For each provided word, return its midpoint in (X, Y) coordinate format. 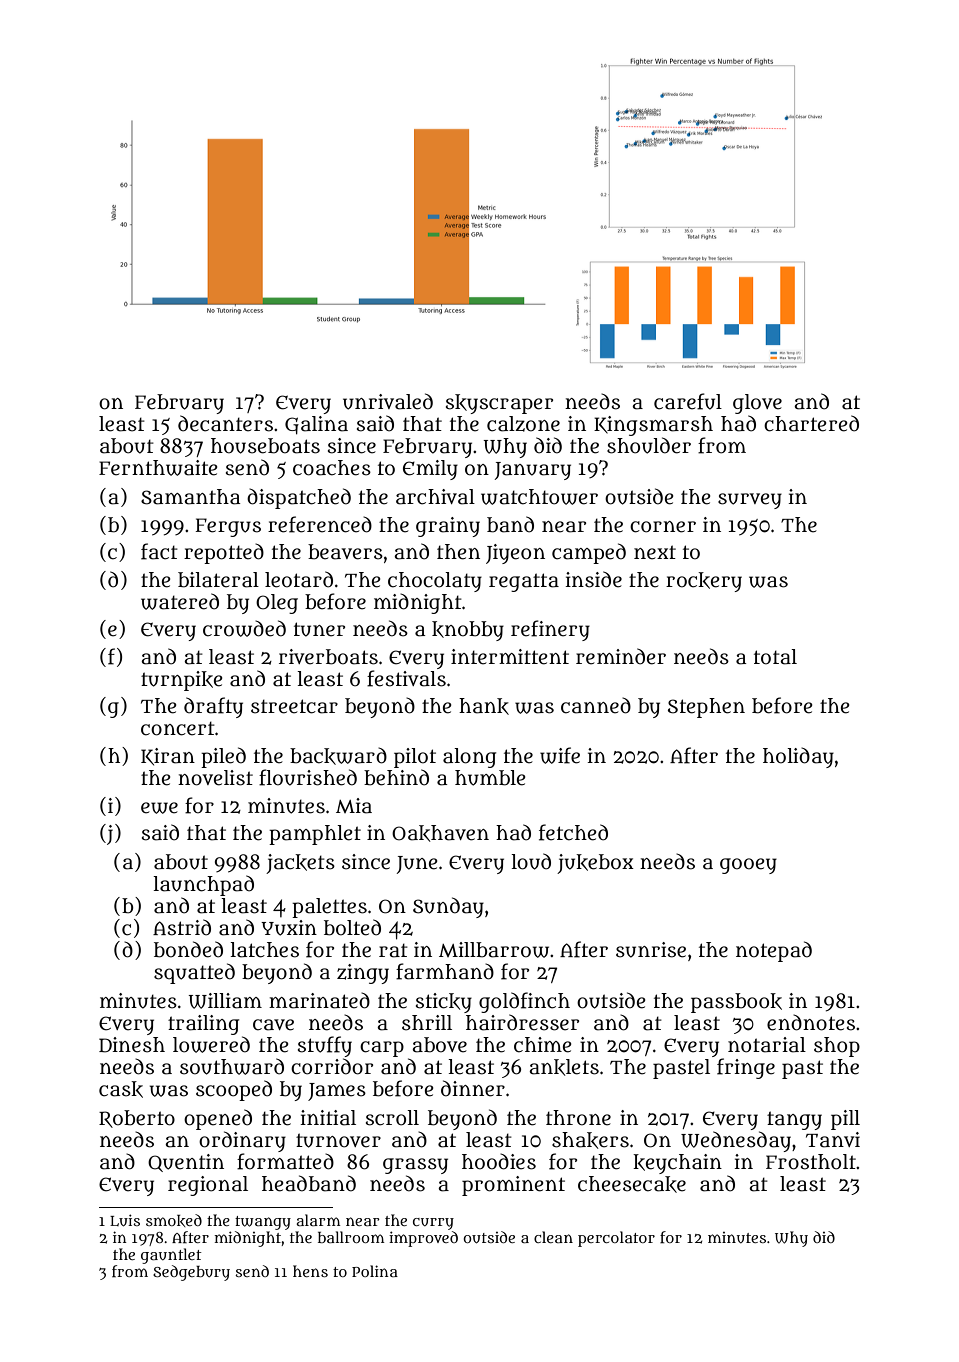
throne (578, 1118)
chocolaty (435, 582)
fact (159, 551)
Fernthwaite (158, 468)
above (439, 1045)
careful (688, 401)
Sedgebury (191, 1273)
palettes (329, 908)
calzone (523, 424)
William (225, 1001)
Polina (375, 1271)
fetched (573, 832)
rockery (704, 582)
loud (531, 861)
